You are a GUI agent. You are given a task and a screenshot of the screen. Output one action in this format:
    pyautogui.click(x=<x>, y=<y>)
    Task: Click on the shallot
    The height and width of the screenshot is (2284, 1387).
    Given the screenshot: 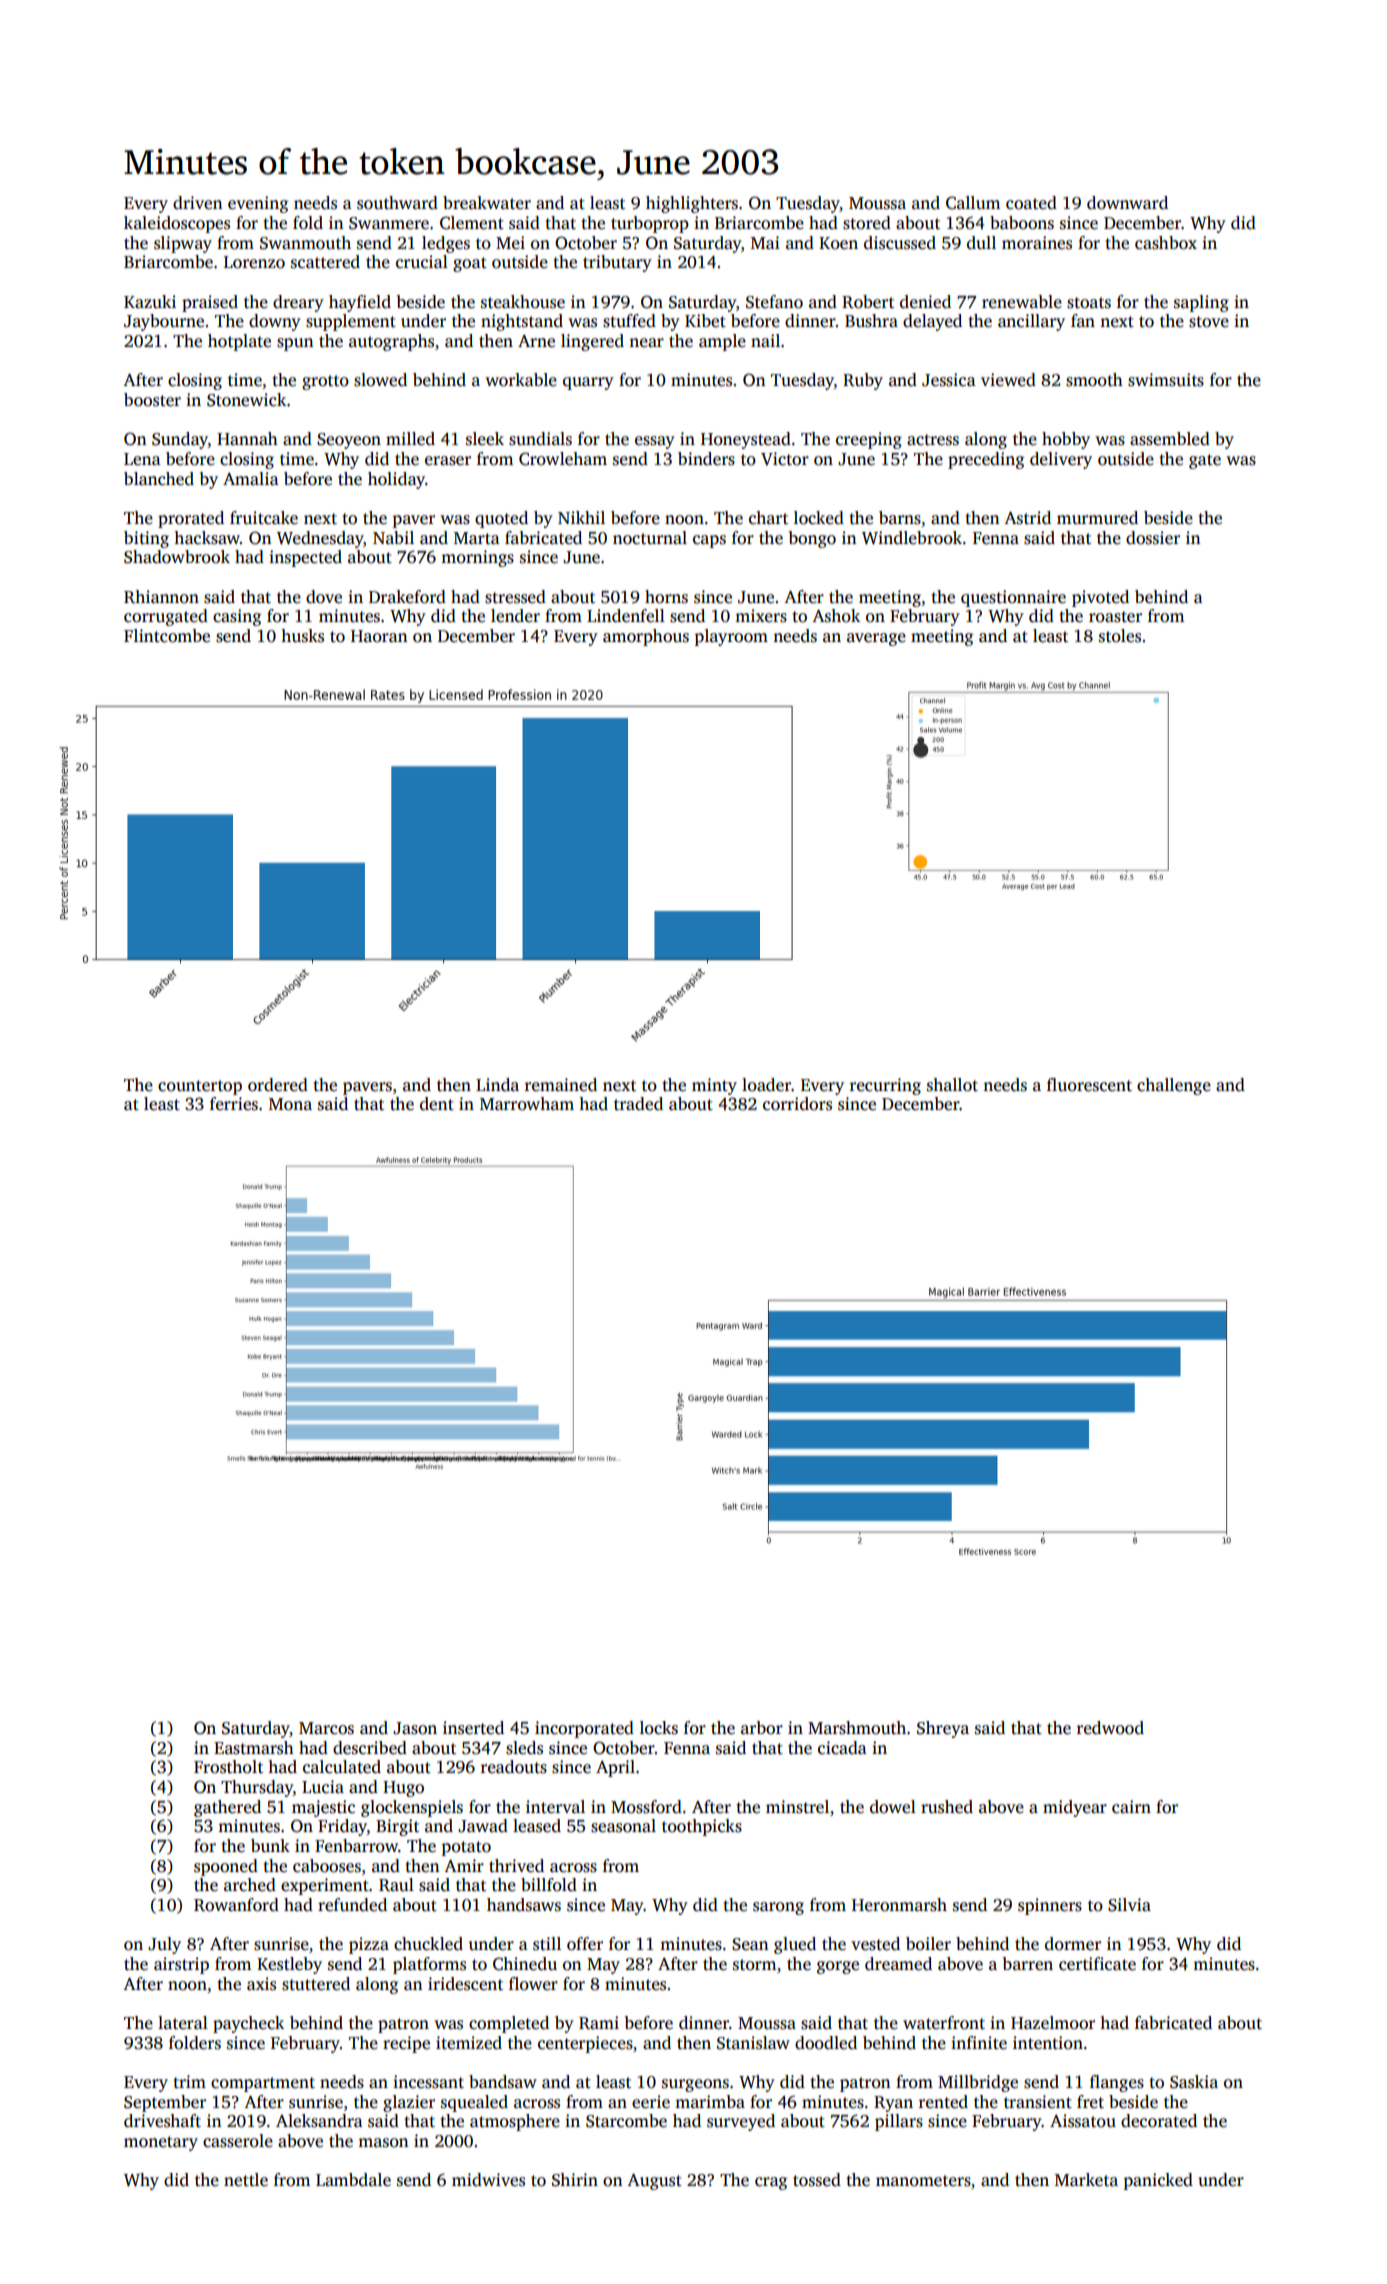 What is the action you would take?
    pyautogui.click(x=952, y=1085)
